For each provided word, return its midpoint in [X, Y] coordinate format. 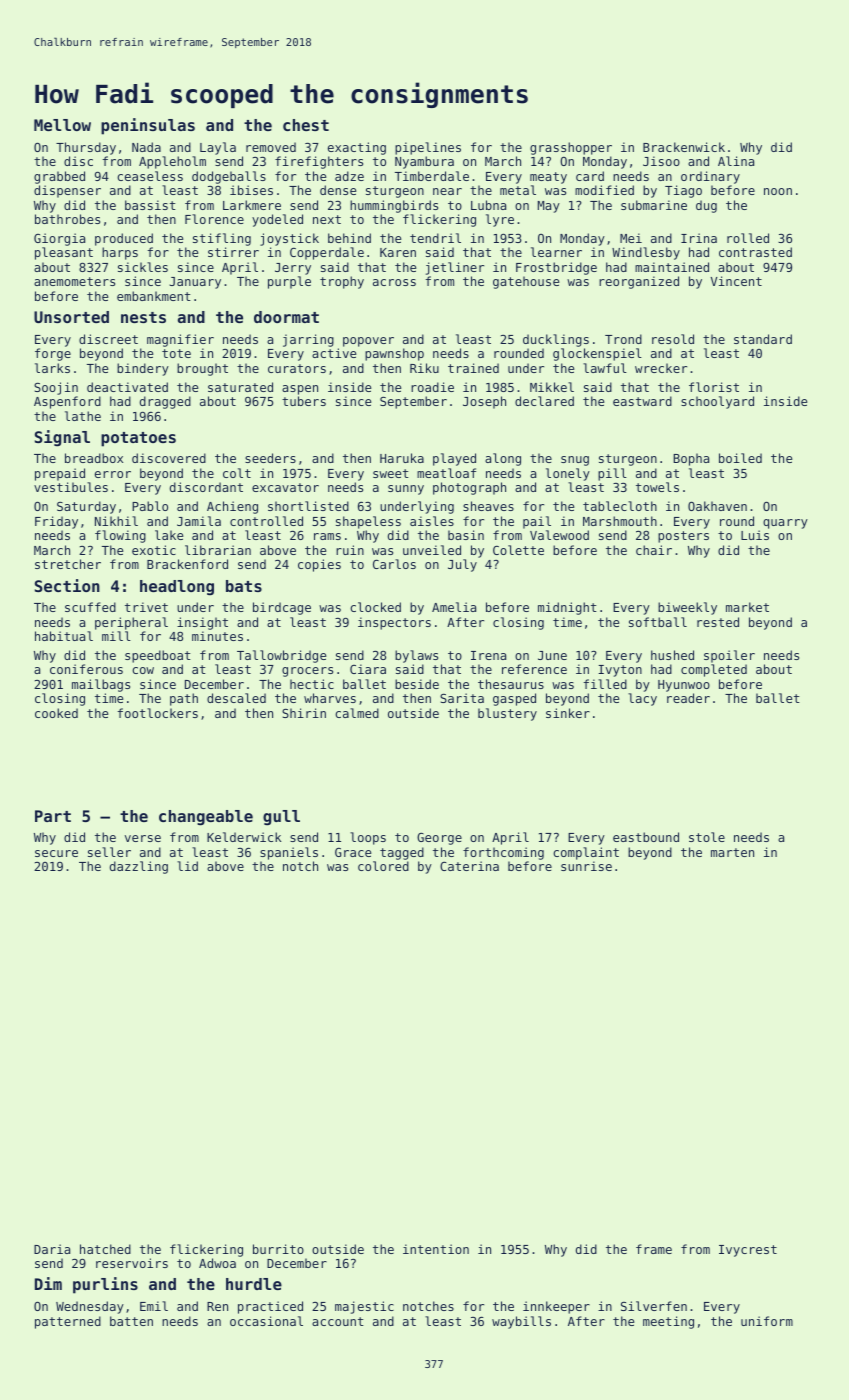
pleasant [64, 253]
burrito [278, 1249]
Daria [52, 1249]
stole [707, 837]
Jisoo [661, 161]
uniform [767, 1321]
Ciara [368, 669]
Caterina [469, 866]
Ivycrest [748, 1251]
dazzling [139, 867]
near [447, 191]
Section [67, 585]
